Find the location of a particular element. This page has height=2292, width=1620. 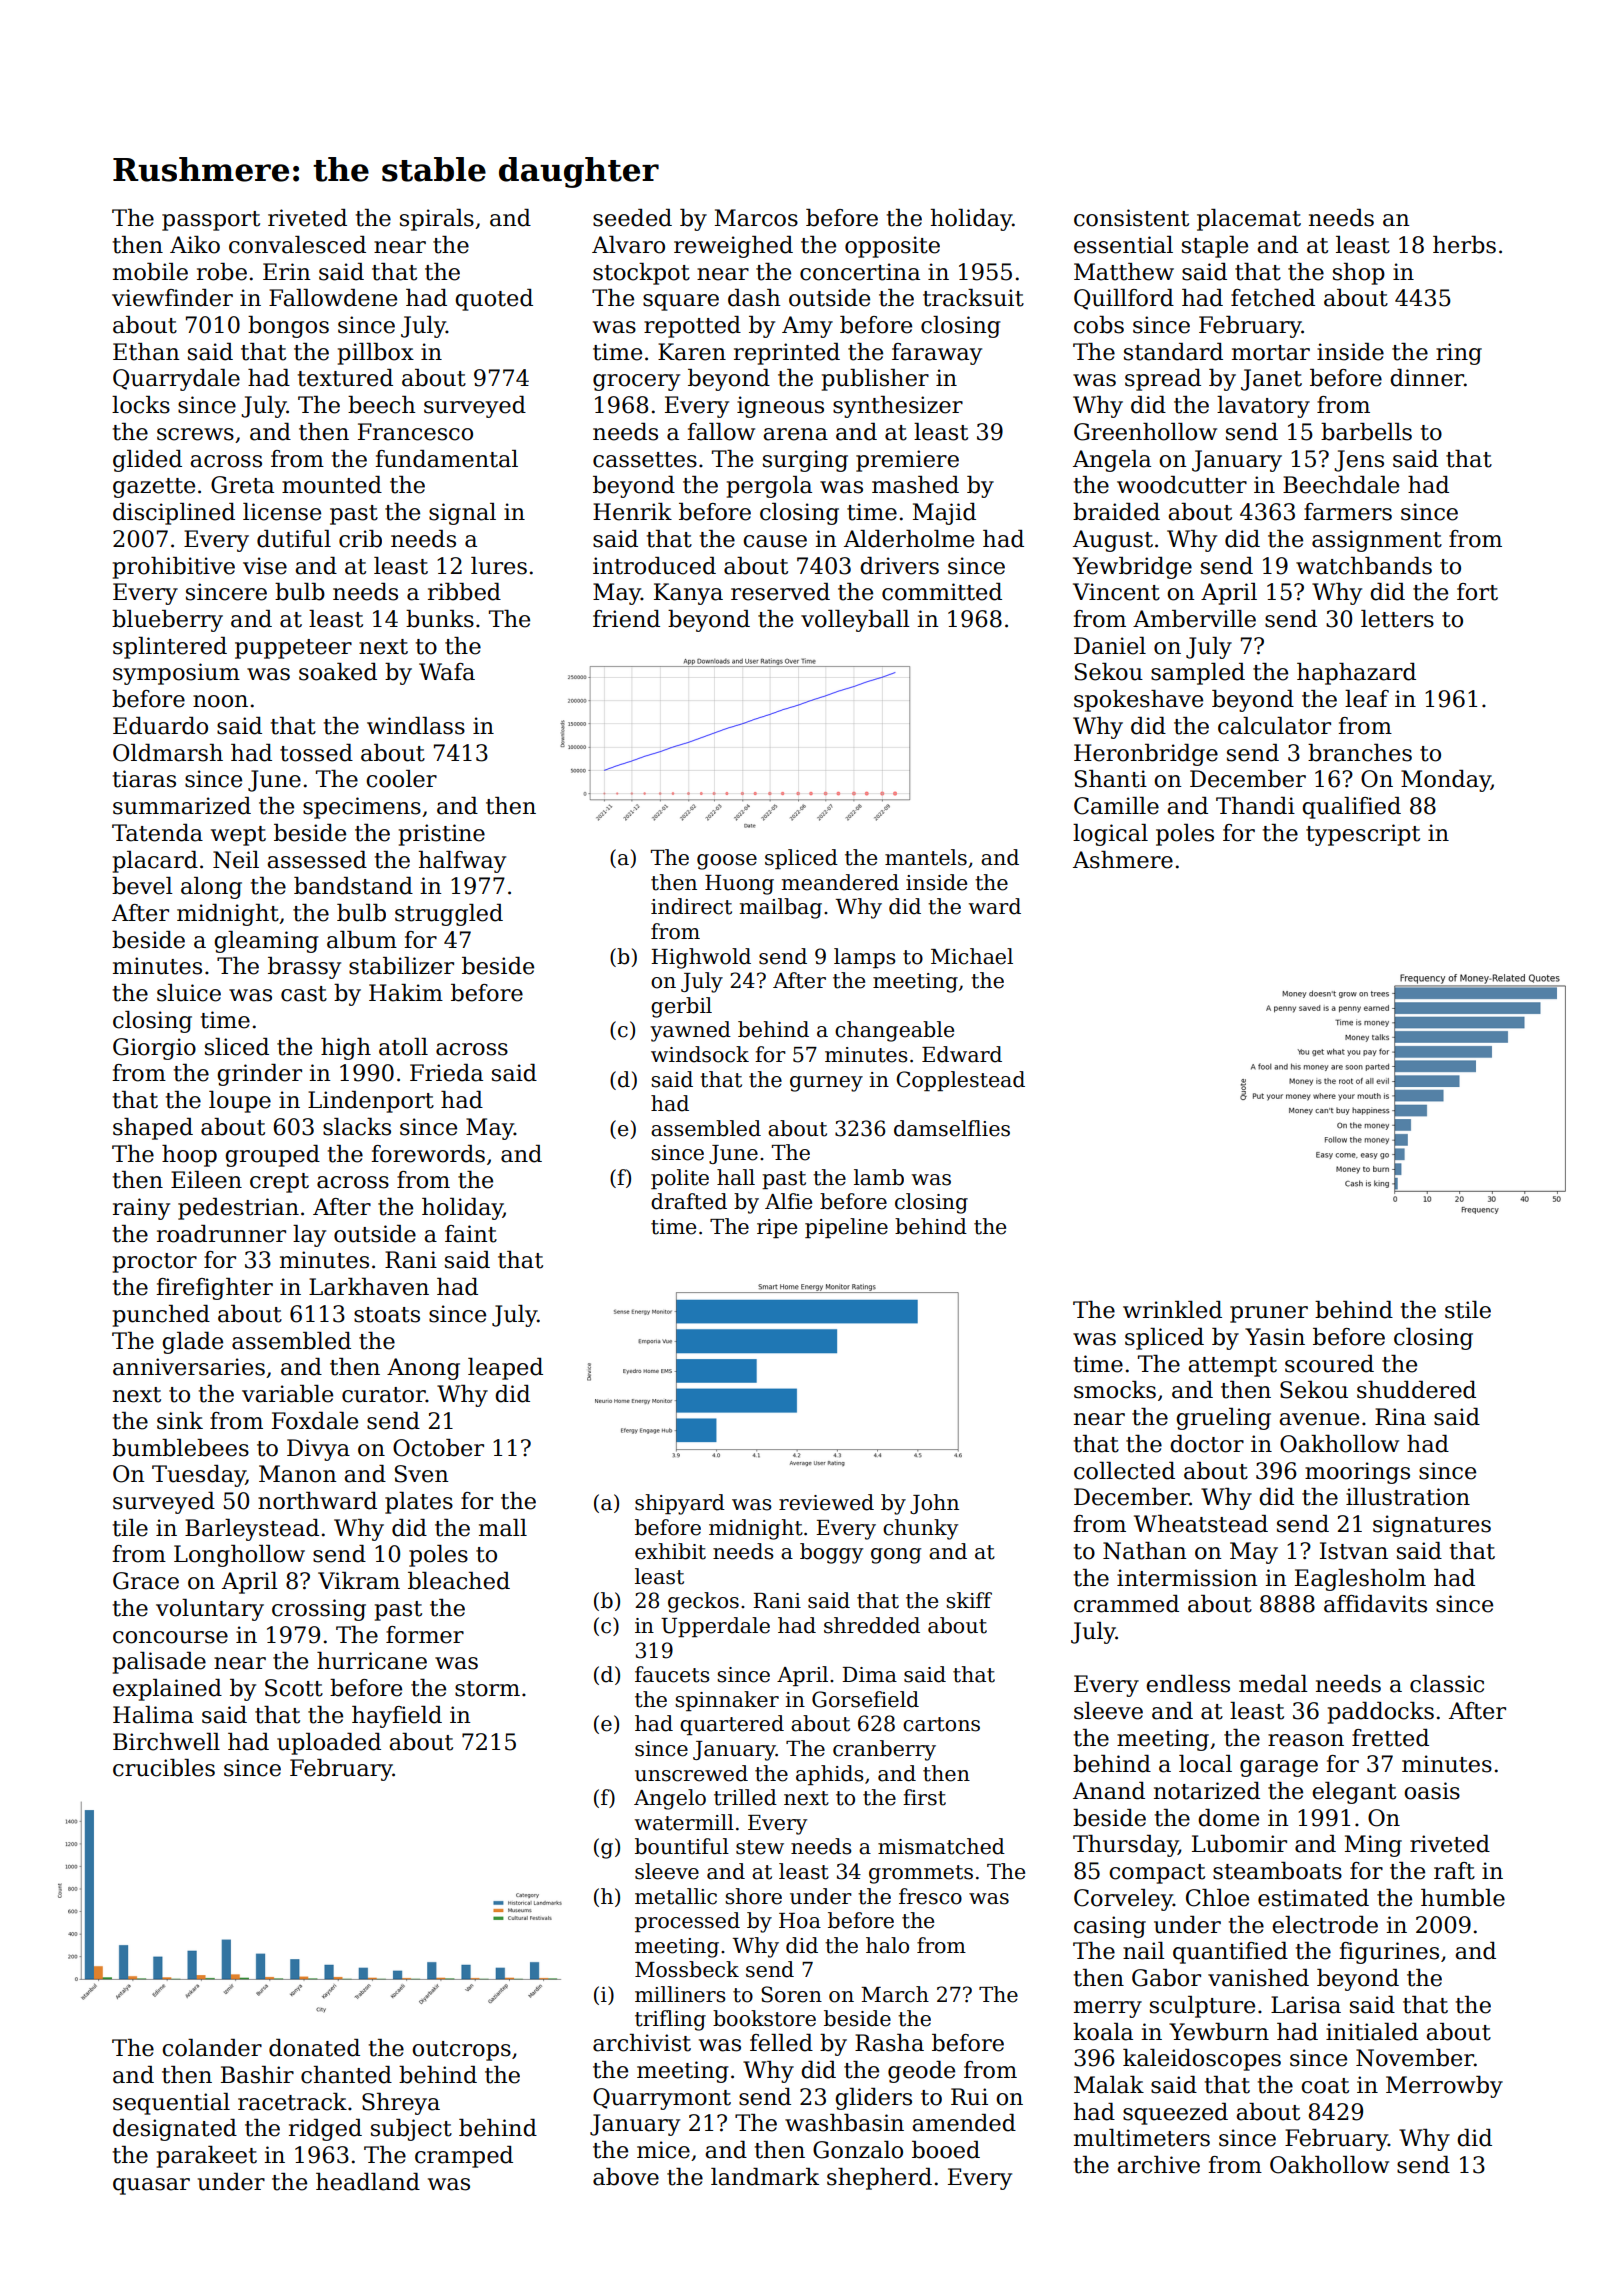

barbells is located at coordinates (1366, 432).
